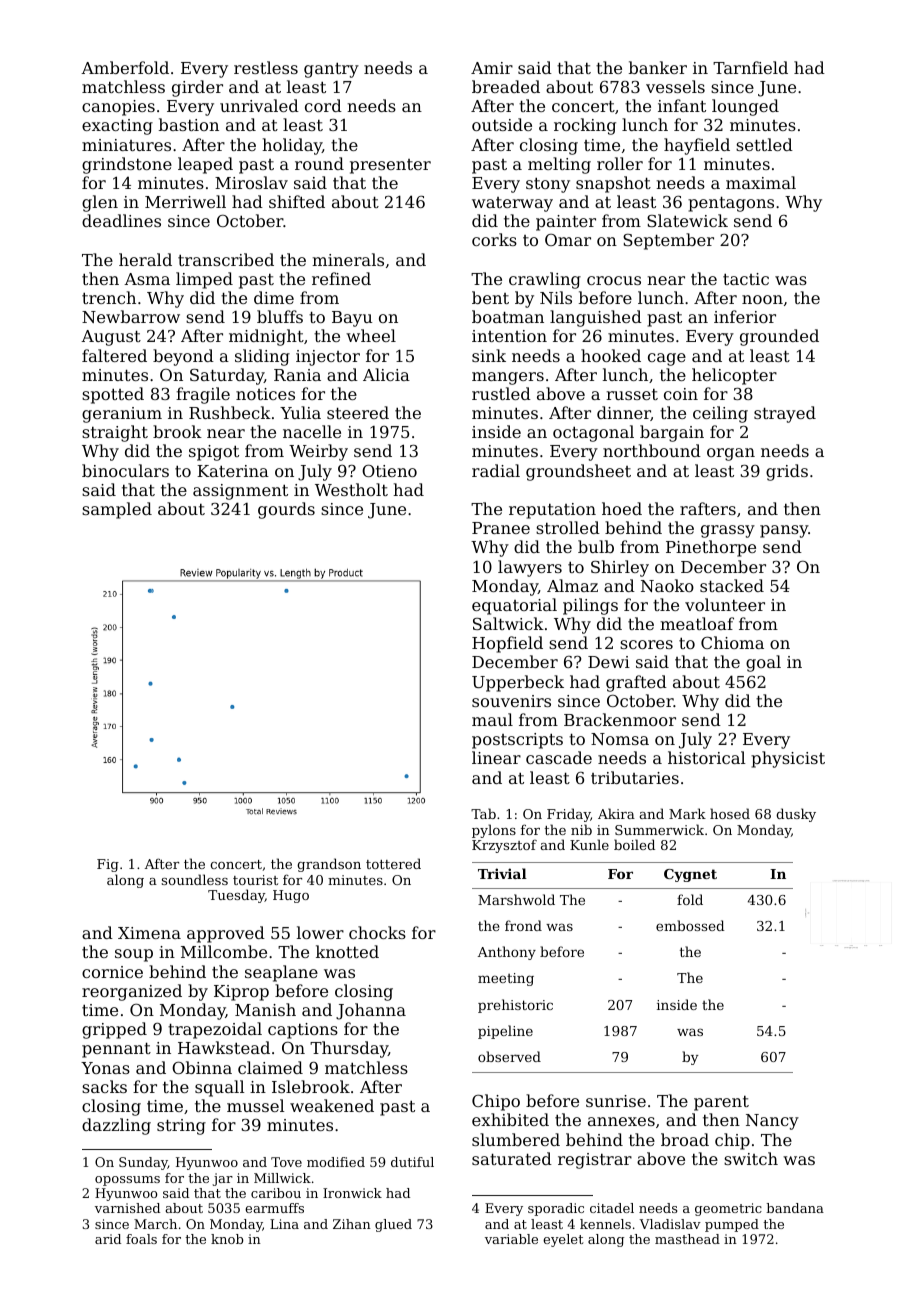 This screenshot has width=908, height=1316. Describe the element at coordinates (255, 880) in the screenshot. I see `tourist` at that location.
